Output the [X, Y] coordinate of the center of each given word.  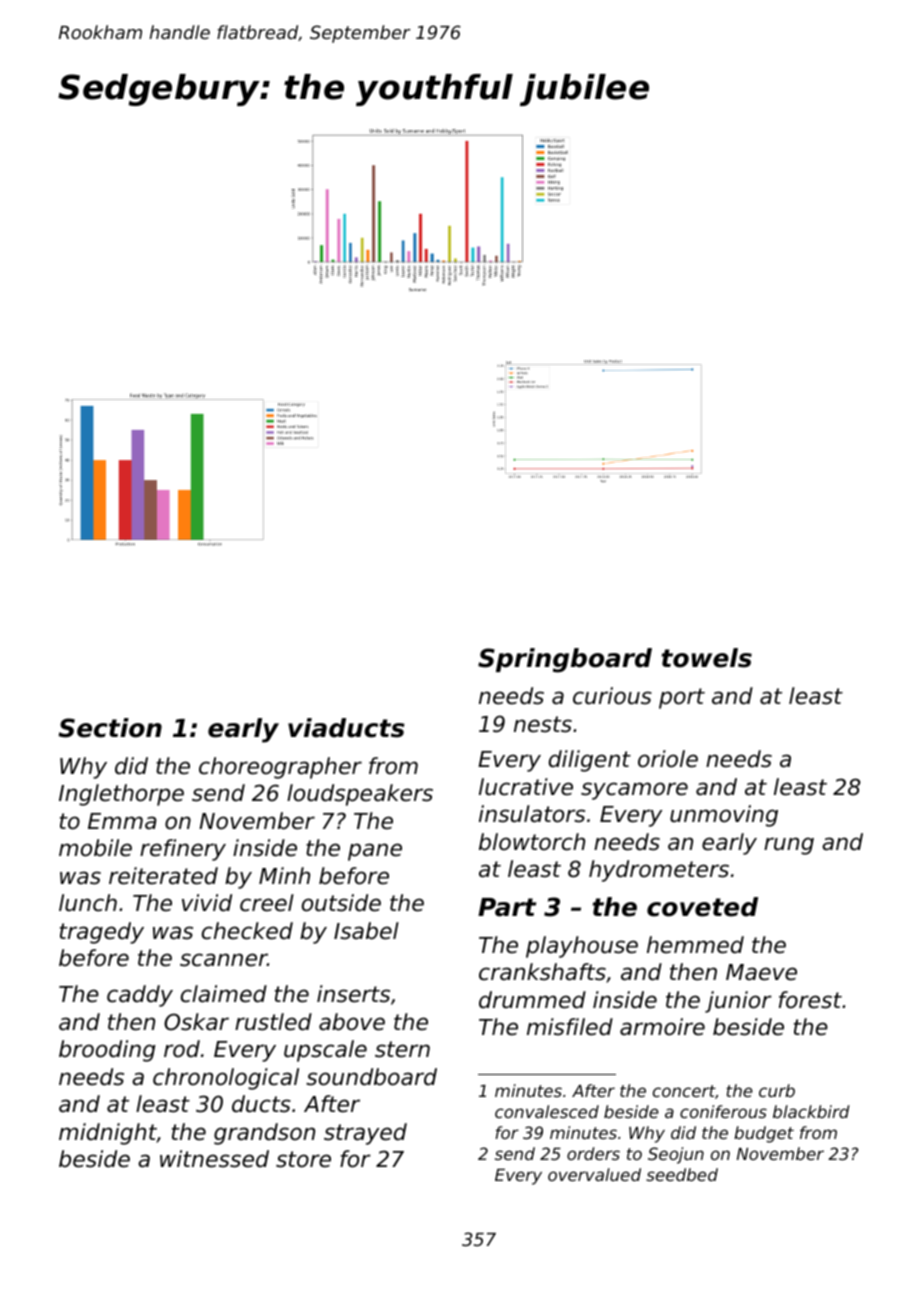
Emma [122, 821]
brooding [107, 1051]
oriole [668, 759]
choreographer [280, 768]
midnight [108, 1134]
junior [738, 1002]
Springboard [565, 660]
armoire [662, 1027]
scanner [223, 960]
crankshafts [542, 972]
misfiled [570, 1027]
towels [707, 658]
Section [110, 728]
